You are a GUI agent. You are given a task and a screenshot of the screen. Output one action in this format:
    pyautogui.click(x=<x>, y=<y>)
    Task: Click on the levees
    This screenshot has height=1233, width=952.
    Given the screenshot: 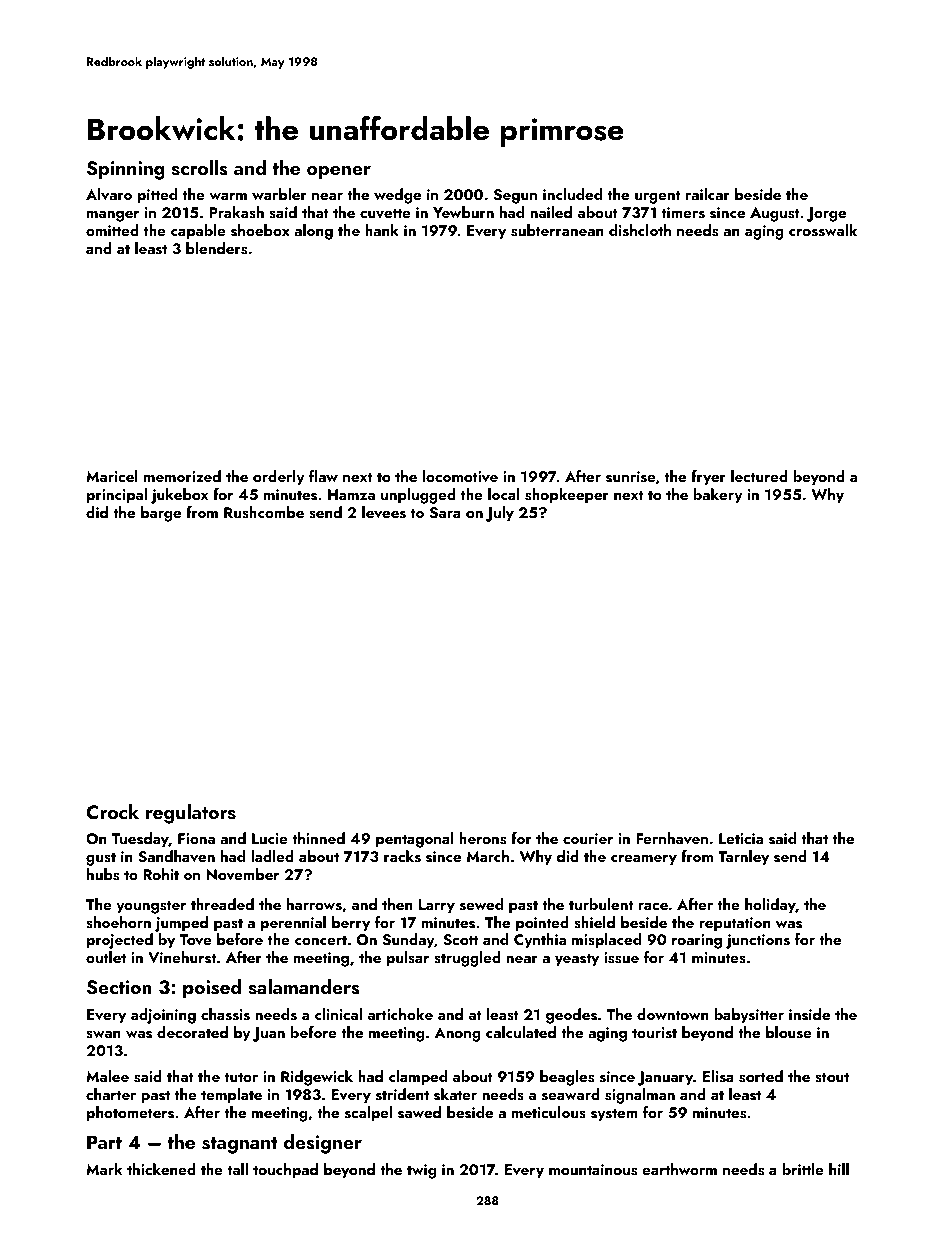 What is the action you would take?
    pyautogui.click(x=384, y=512)
